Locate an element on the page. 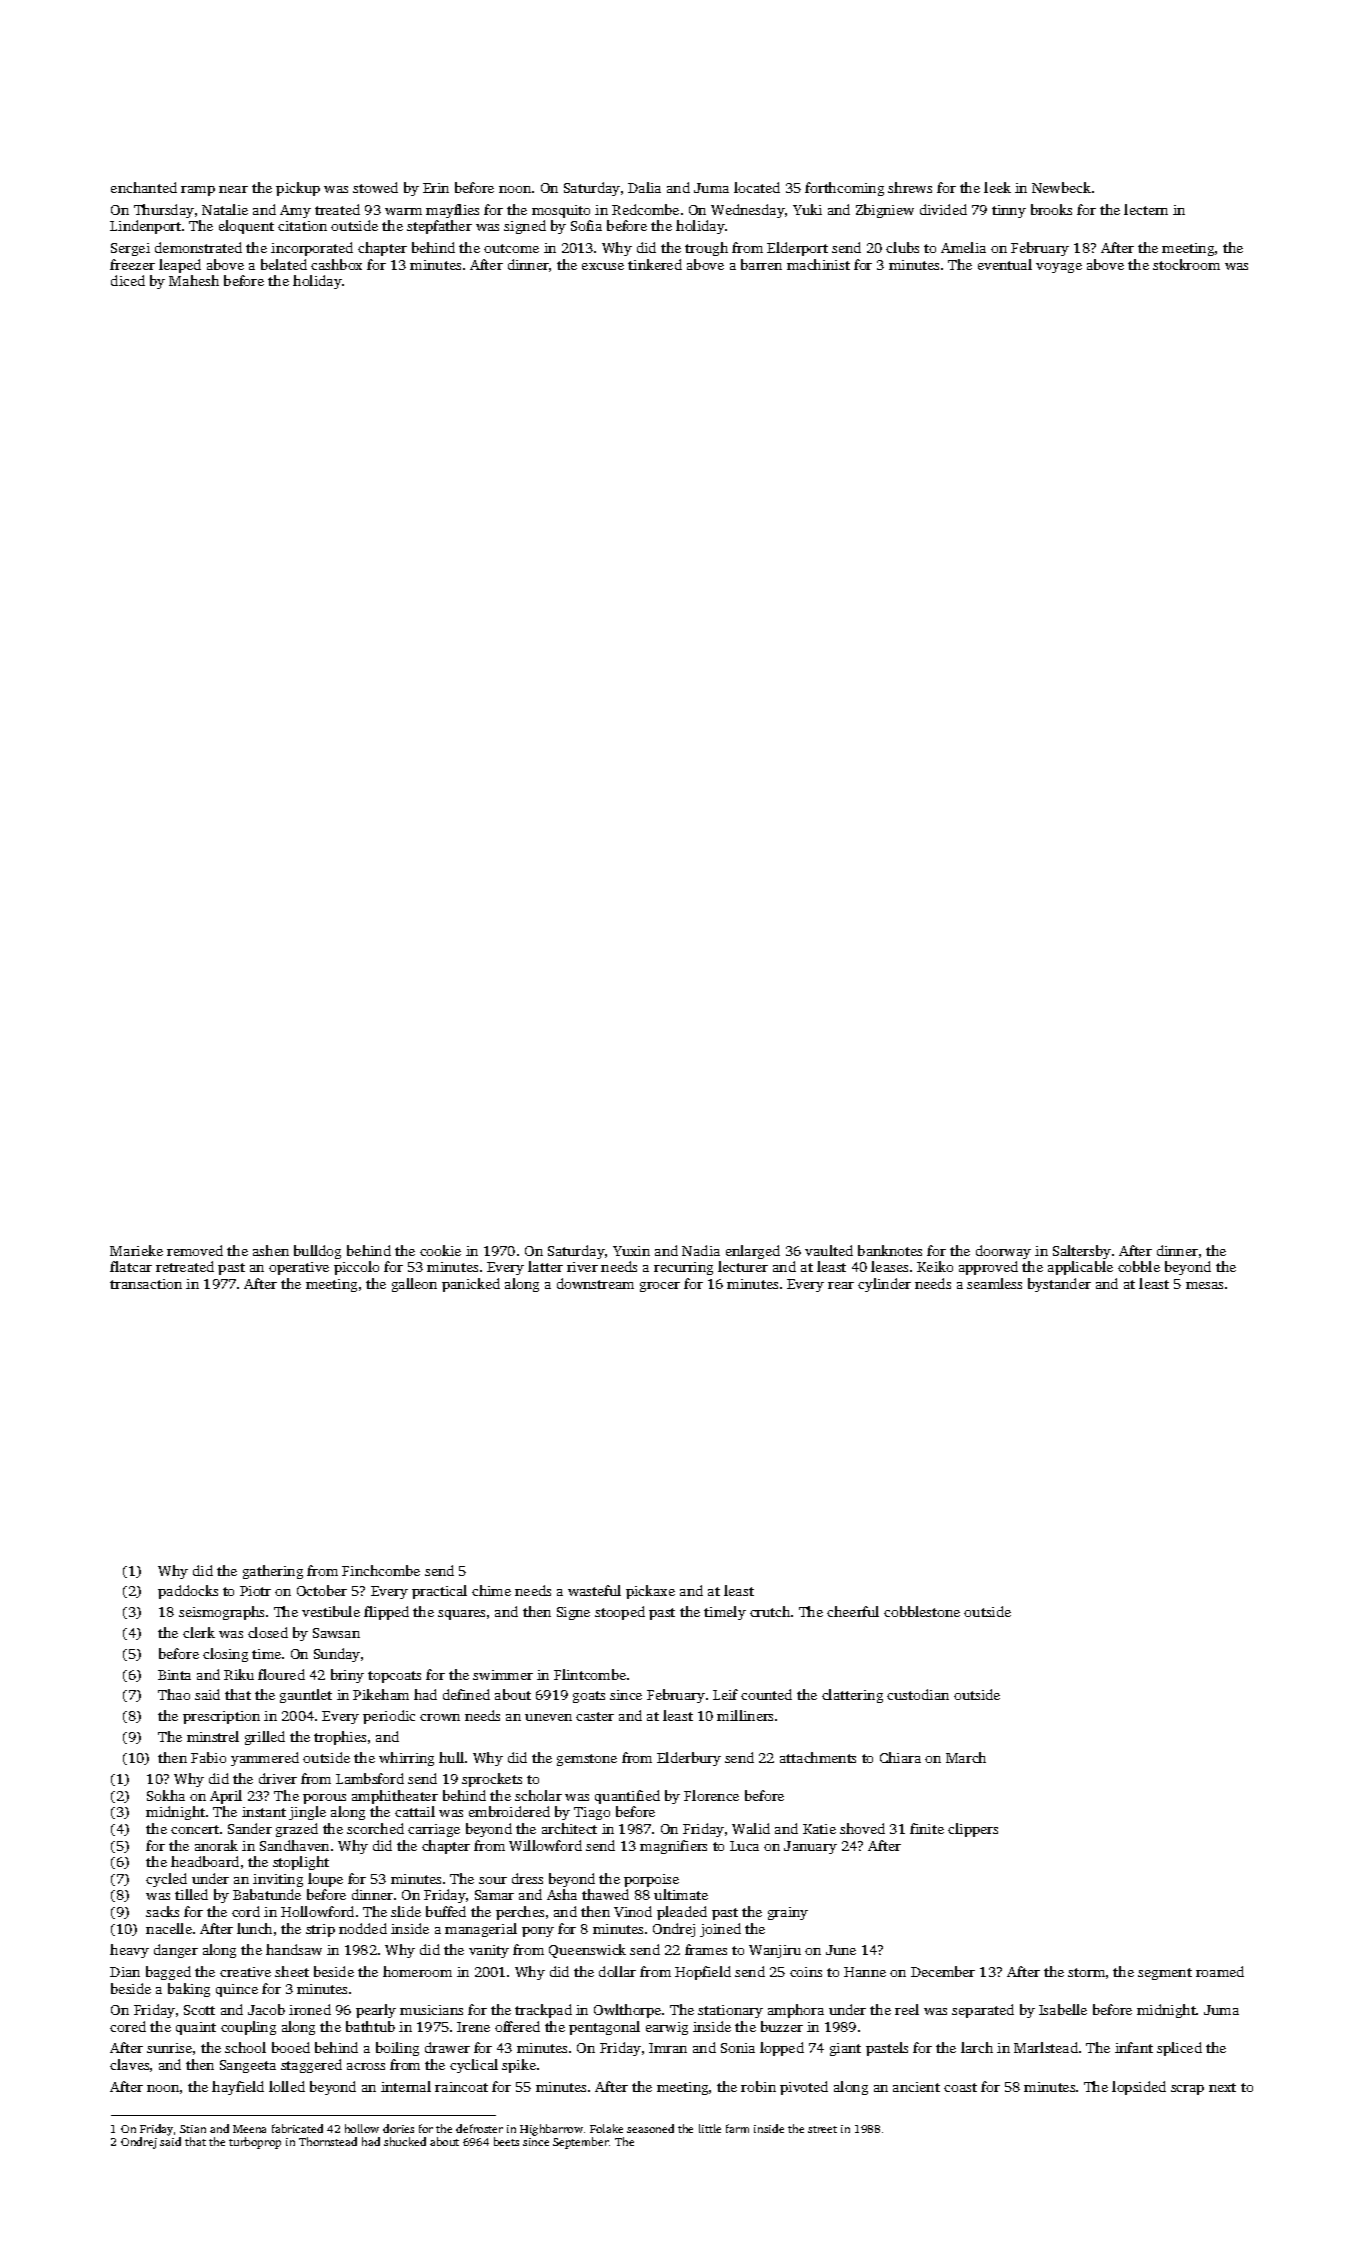 The image size is (1372, 2260). machinist is located at coordinates (818, 264).
